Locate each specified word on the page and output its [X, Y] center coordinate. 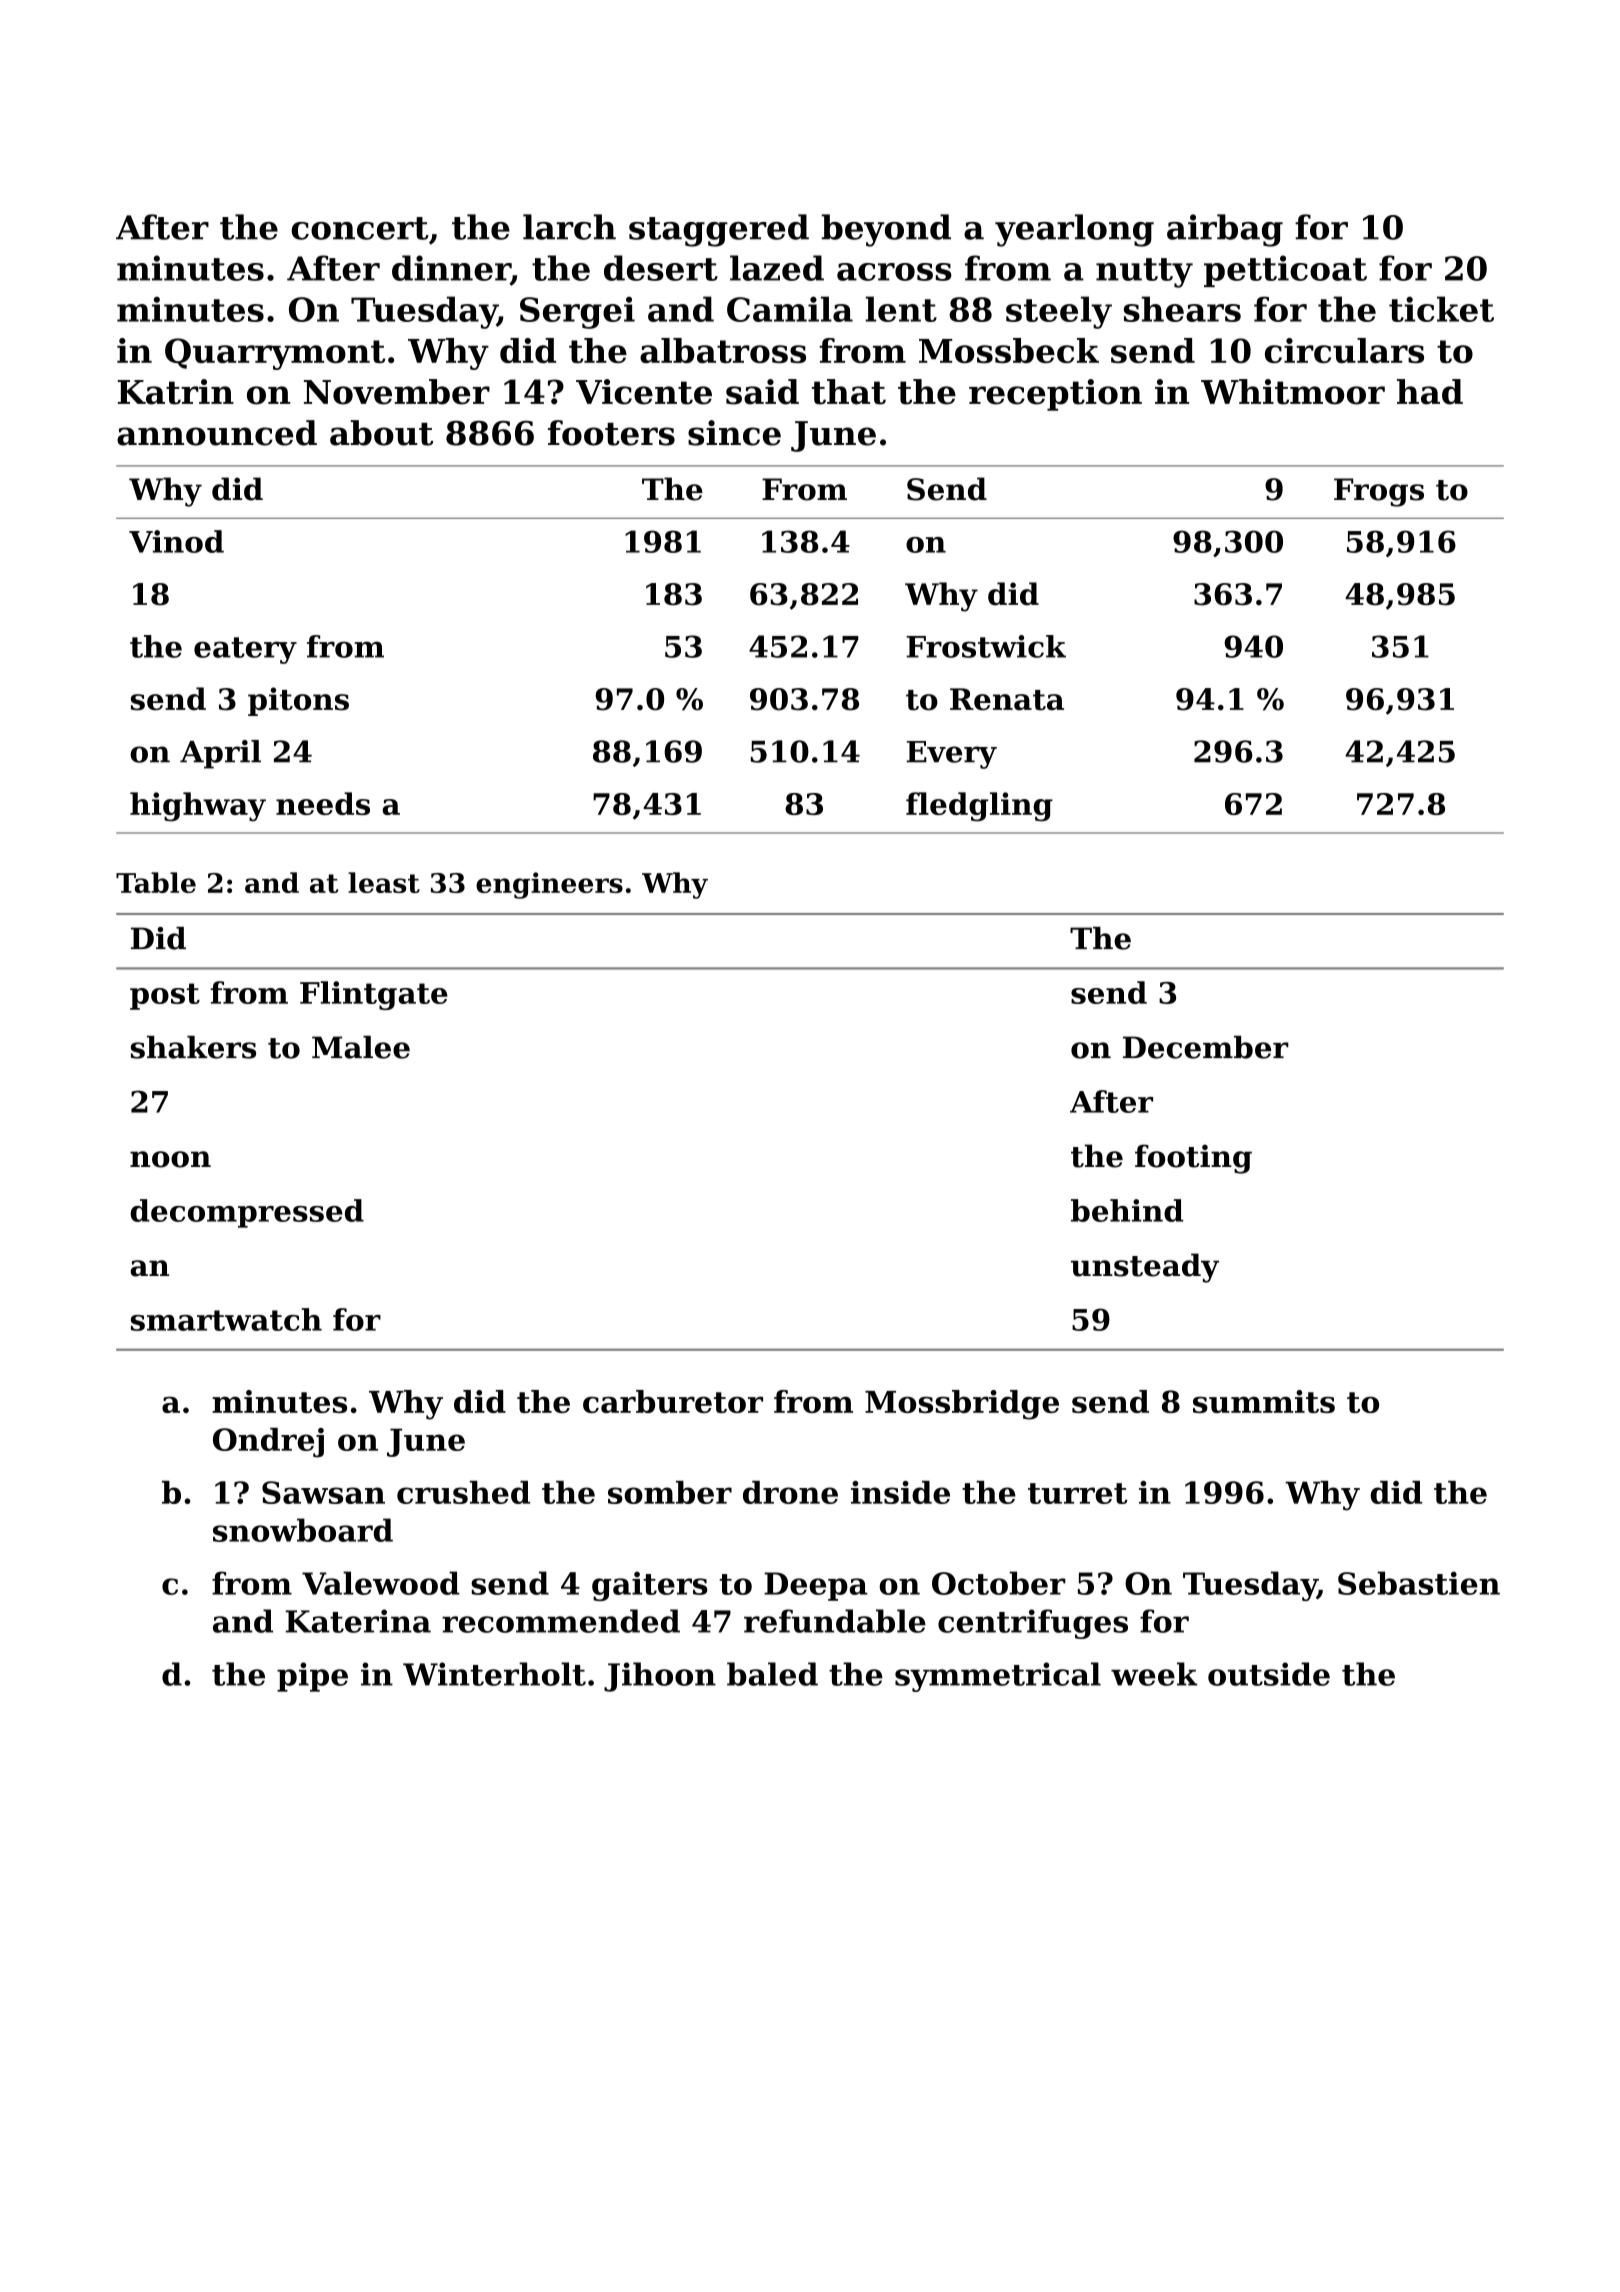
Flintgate [374, 995]
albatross [723, 350]
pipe [312, 1677]
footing [1193, 1159]
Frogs [1379, 492]
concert [360, 228]
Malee [361, 1047]
